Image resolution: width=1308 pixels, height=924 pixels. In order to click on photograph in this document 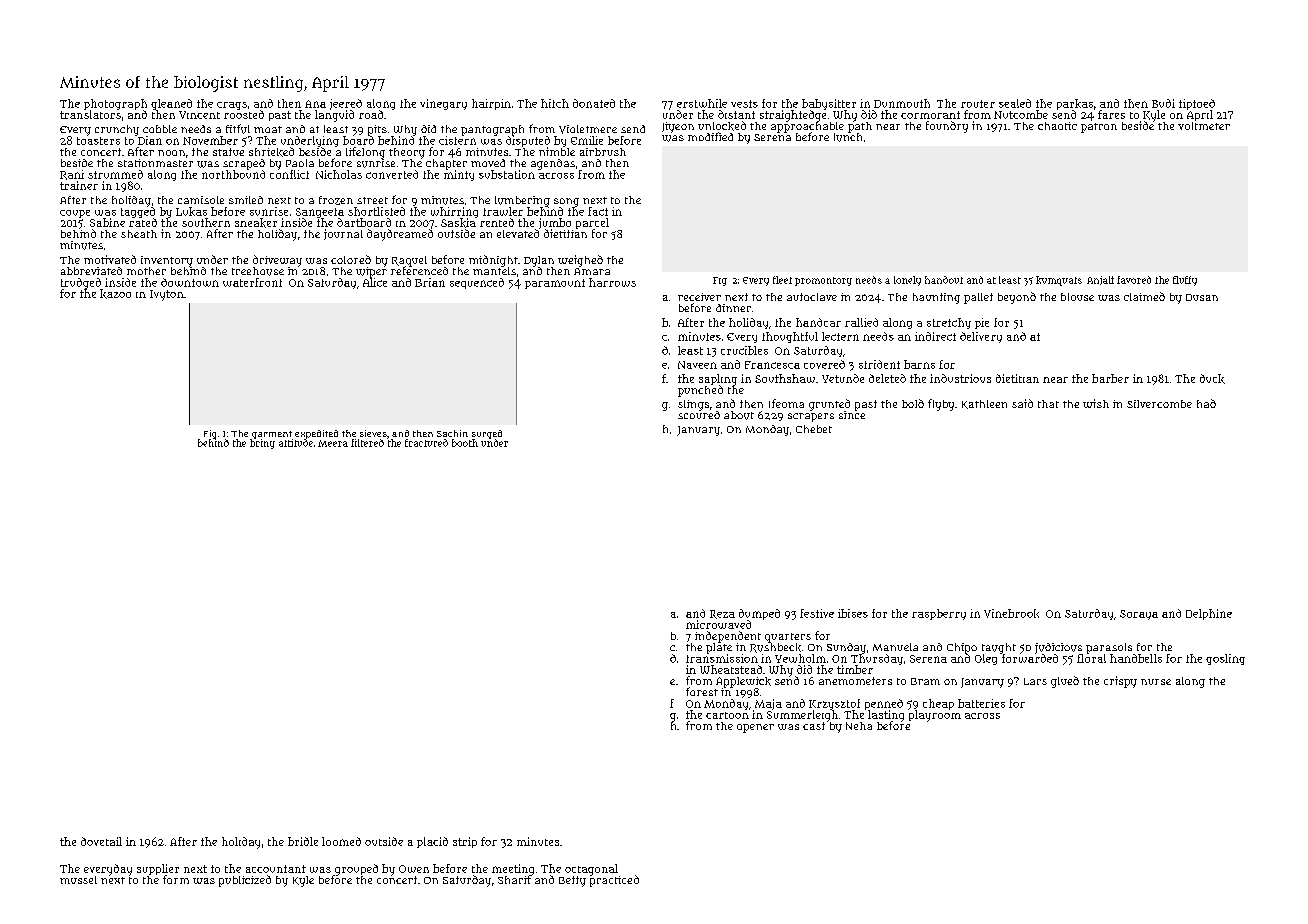, I will do `click(115, 104)`.
